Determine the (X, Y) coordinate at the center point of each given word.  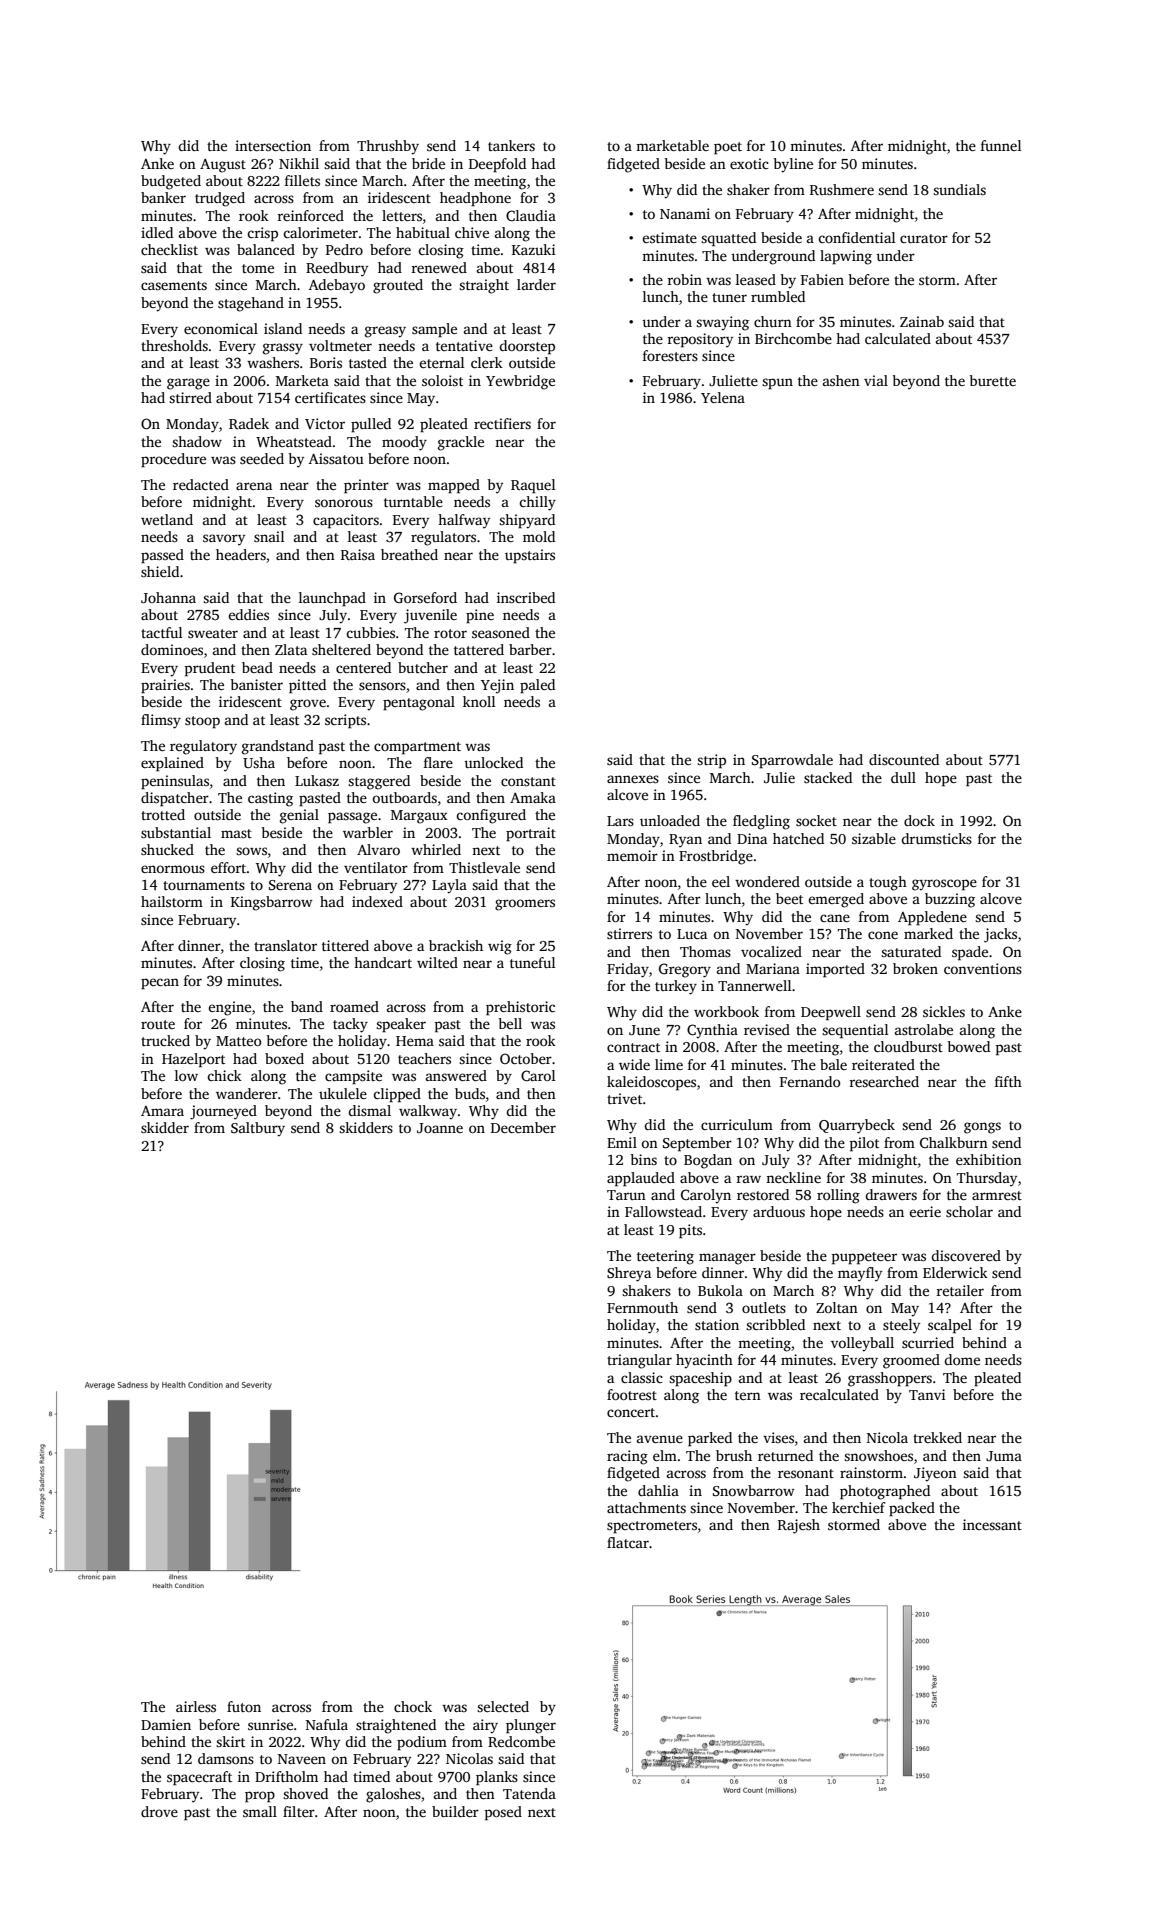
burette (993, 380)
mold (539, 536)
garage (188, 384)
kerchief (859, 1507)
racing (627, 1457)
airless (196, 1706)
